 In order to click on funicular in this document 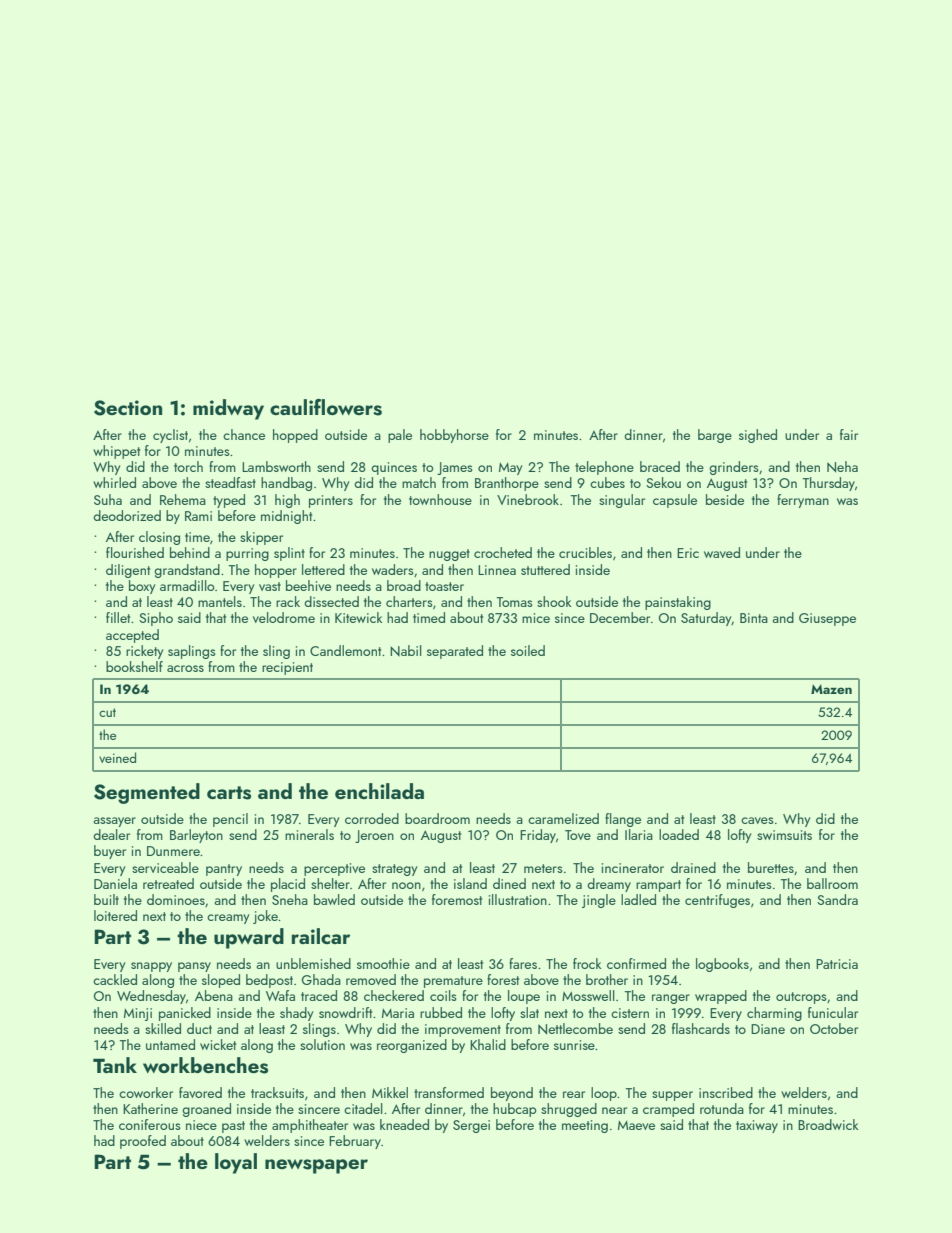, I will do `click(833, 1012)`.
